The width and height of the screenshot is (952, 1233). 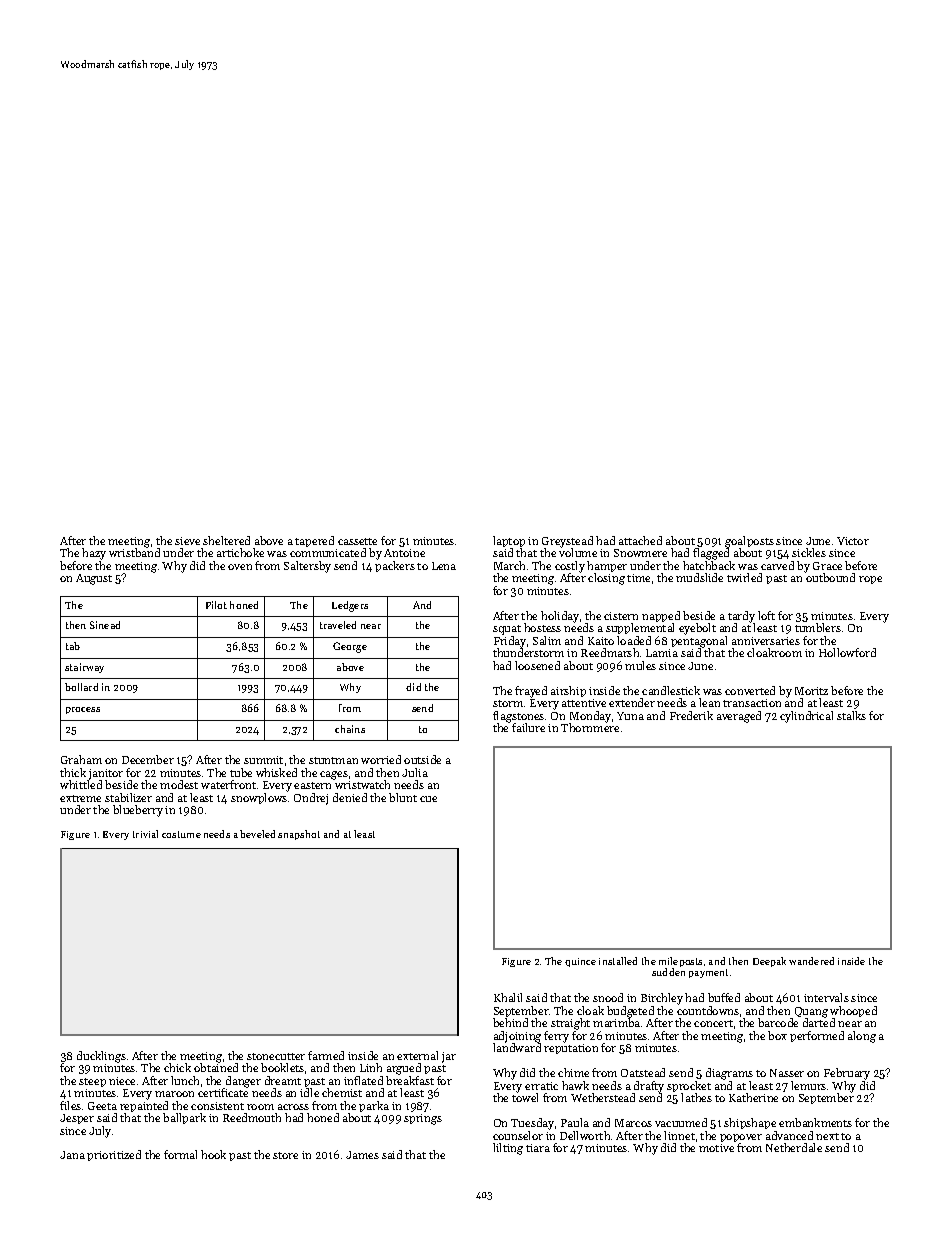 I want to click on store, so click(x=285, y=1155).
